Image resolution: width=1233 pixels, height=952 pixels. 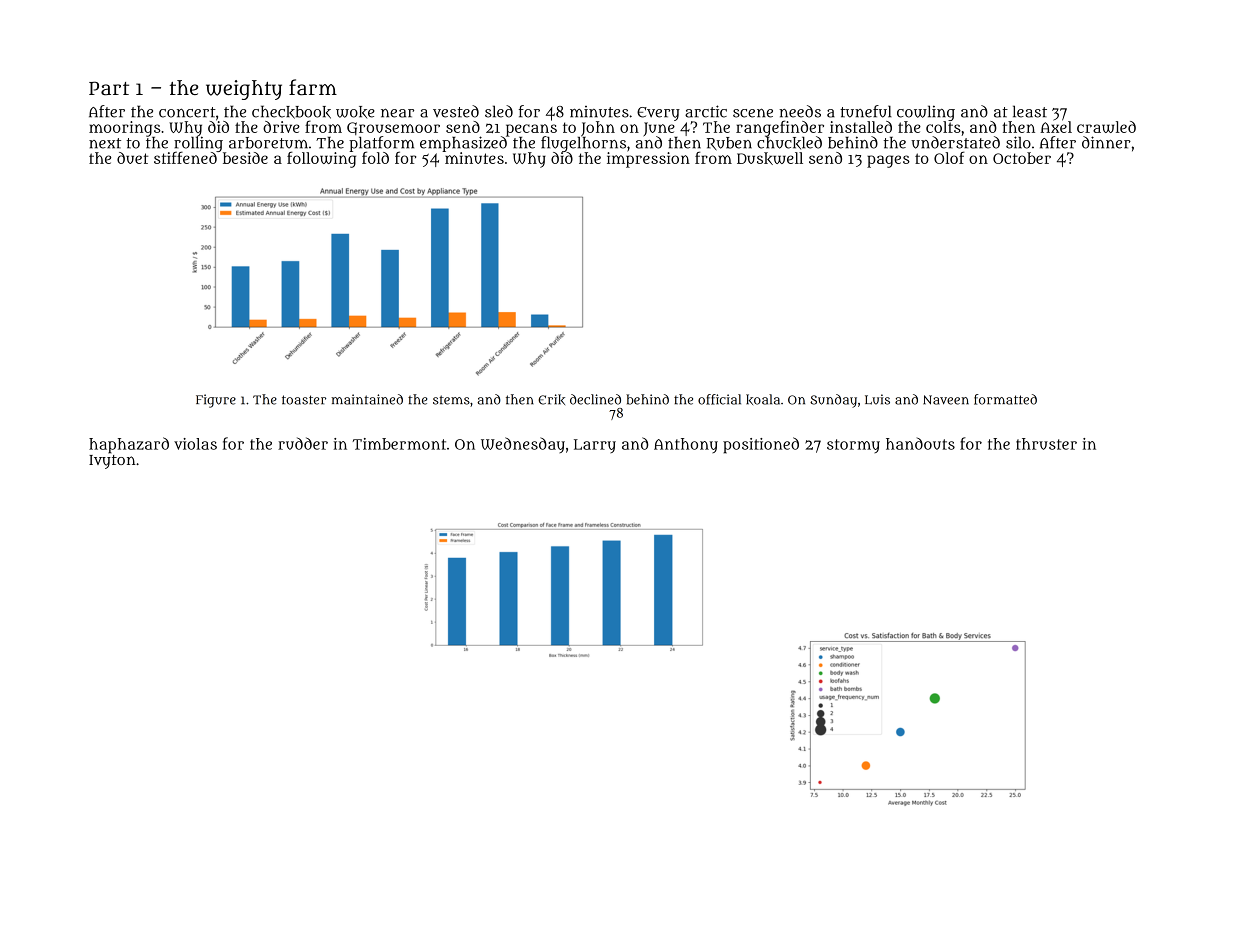 I want to click on checkbook, so click(x=291, y=112).
